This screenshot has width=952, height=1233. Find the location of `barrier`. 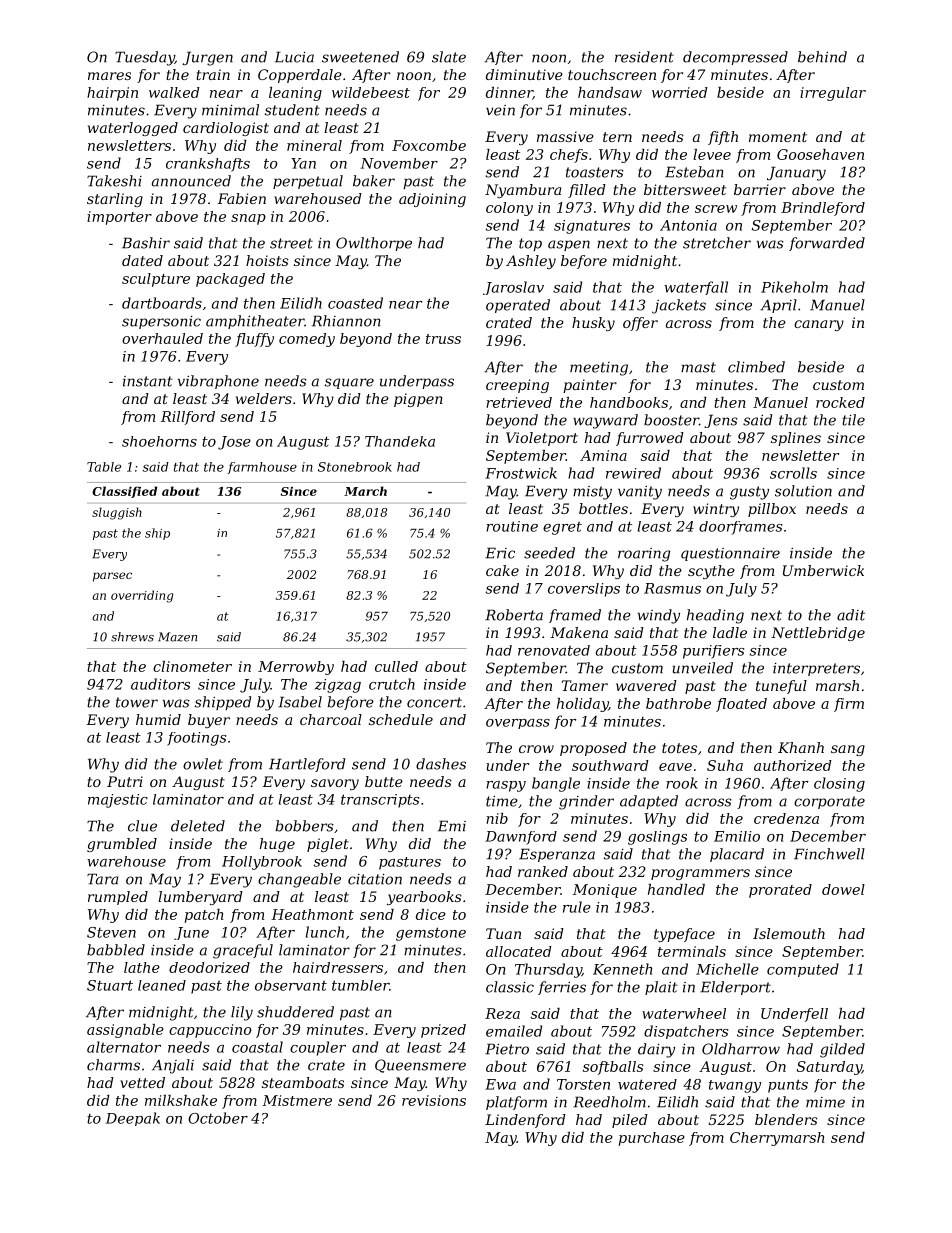

barrier is located at coordinates (760, 189).
